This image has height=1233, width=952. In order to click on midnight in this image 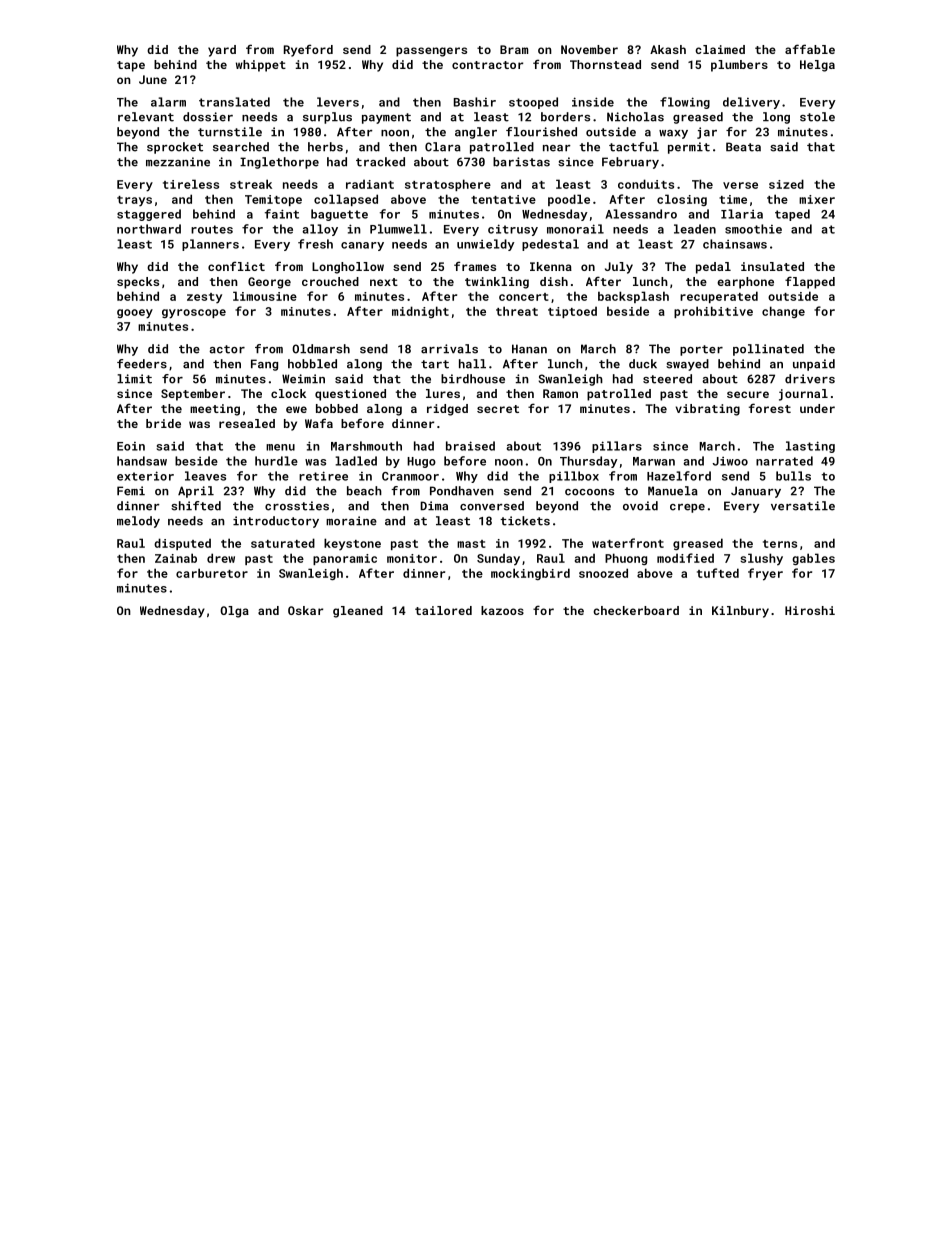, I will do `click(420, 312)`.
